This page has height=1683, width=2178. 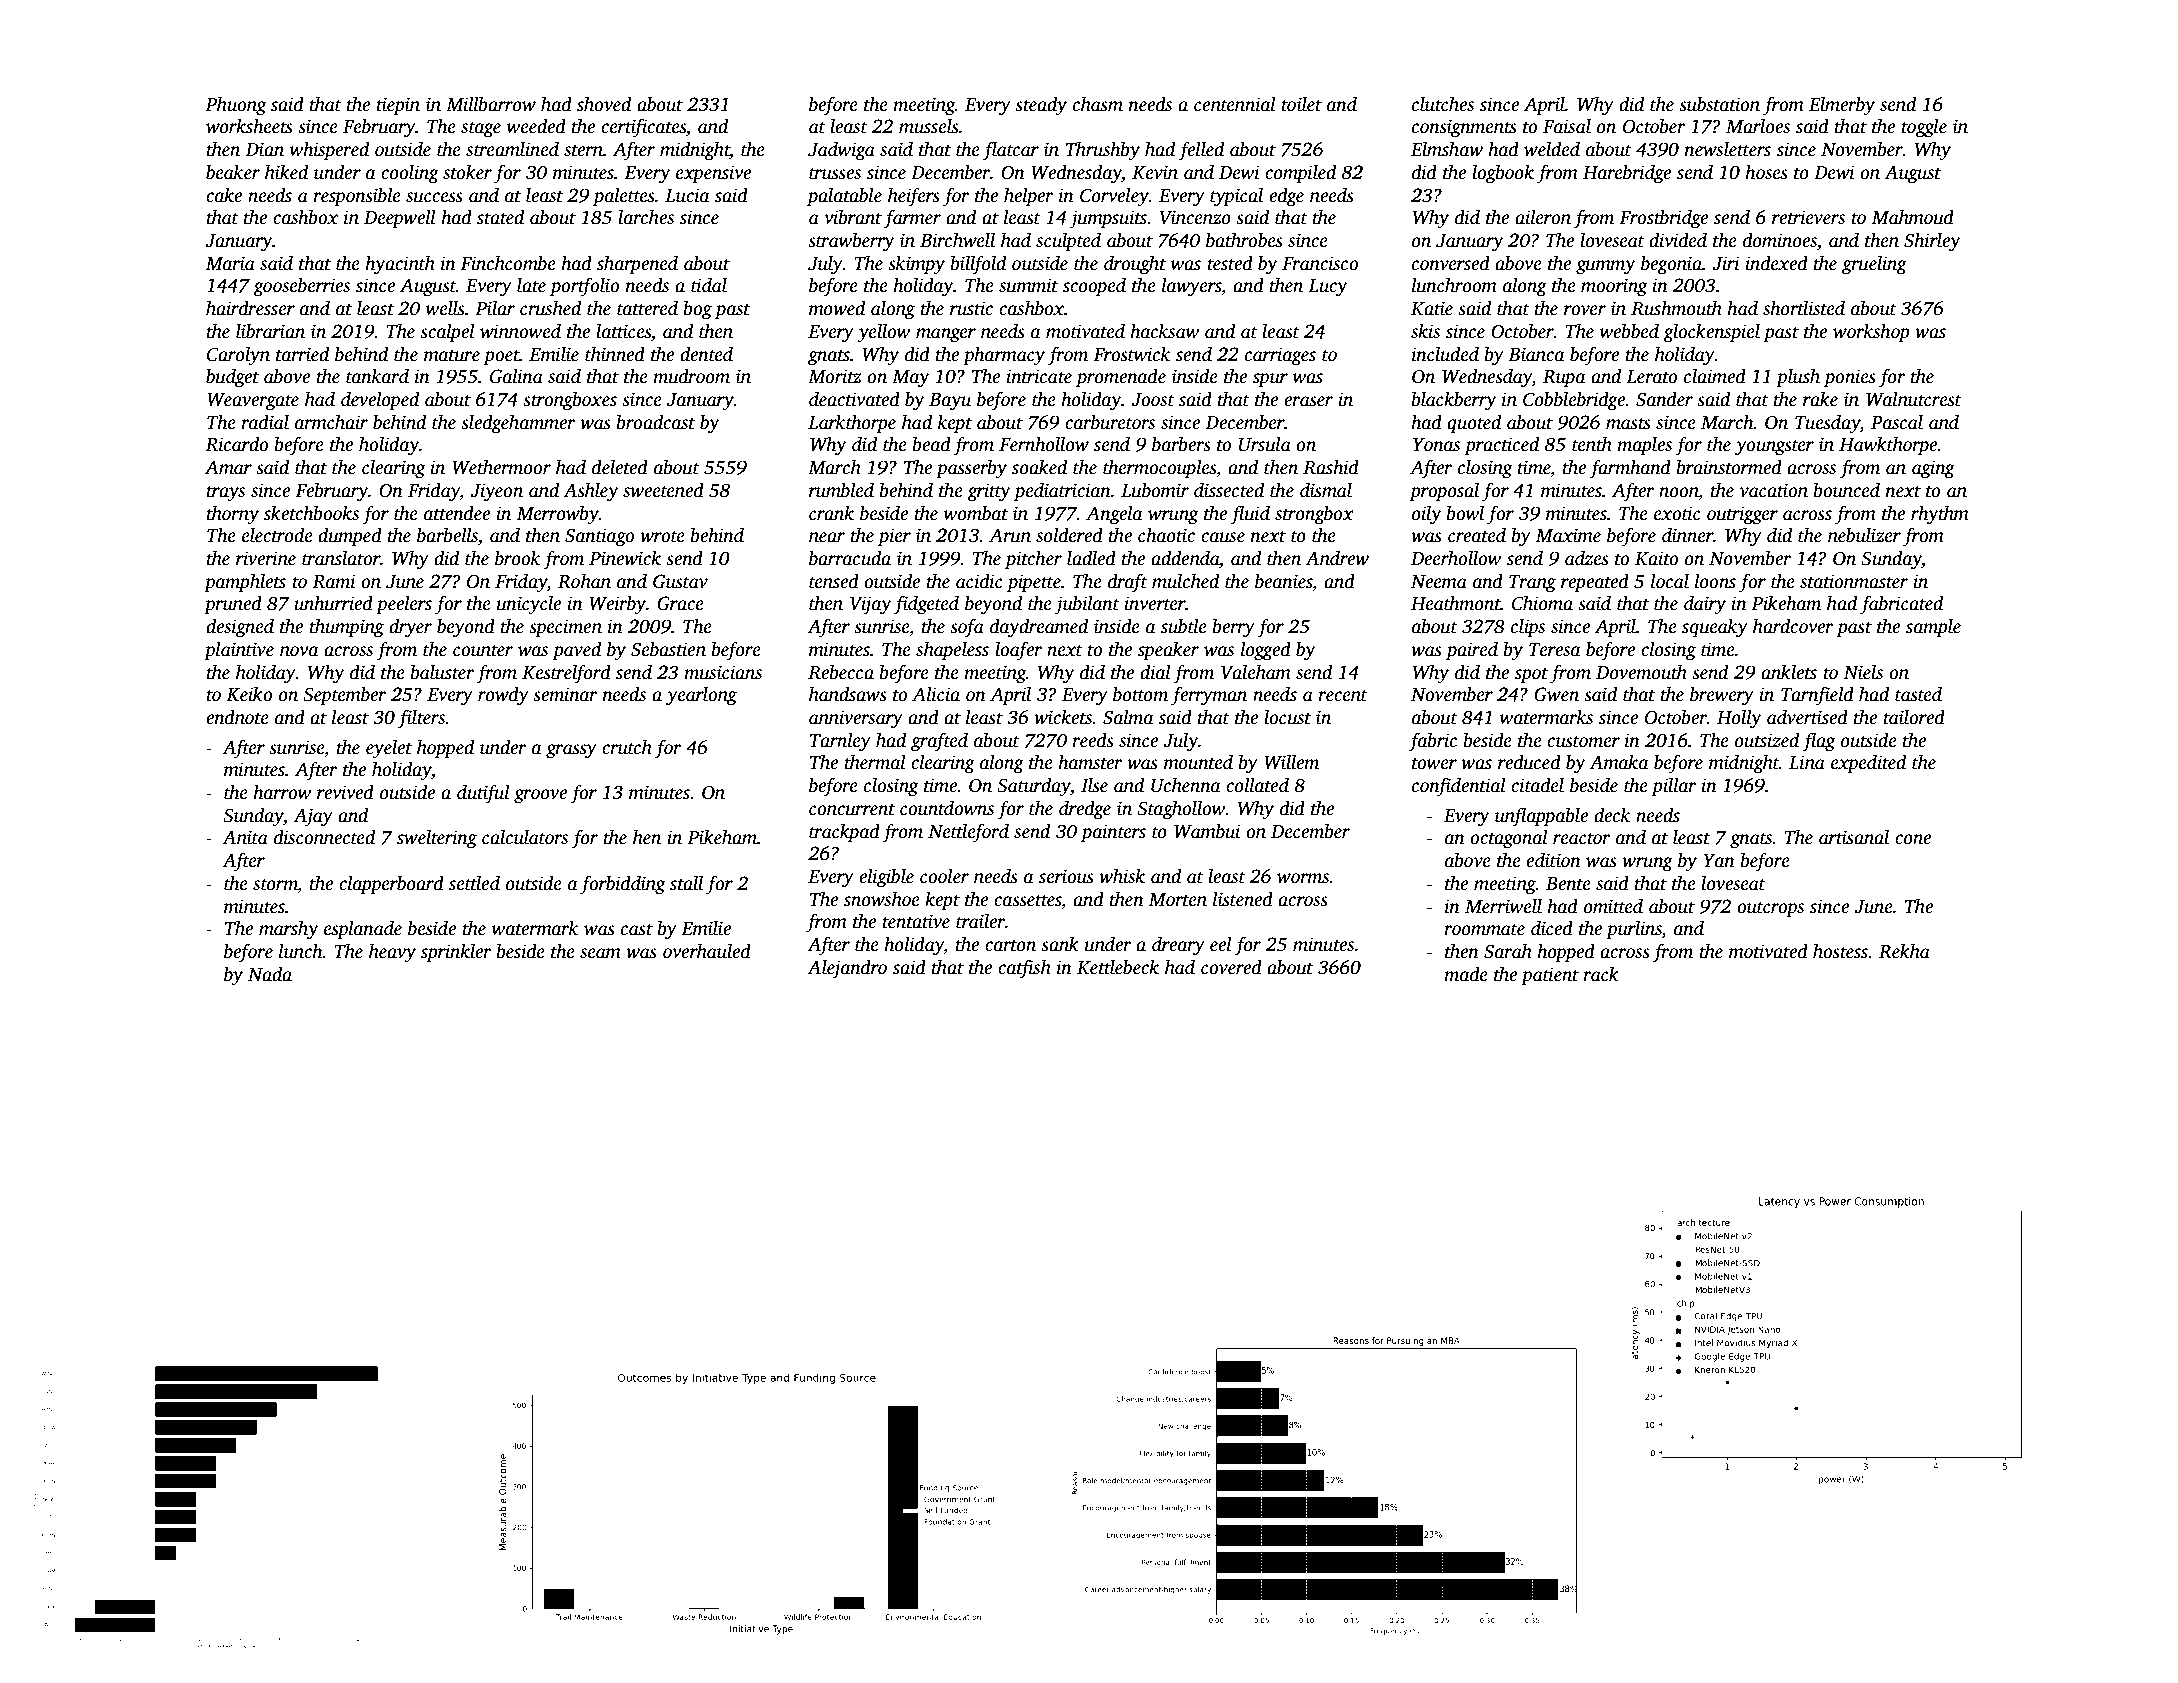 What do you see at coordinates (474, 883) in the page?
I see `settled` at bounding box center [474, 883].
